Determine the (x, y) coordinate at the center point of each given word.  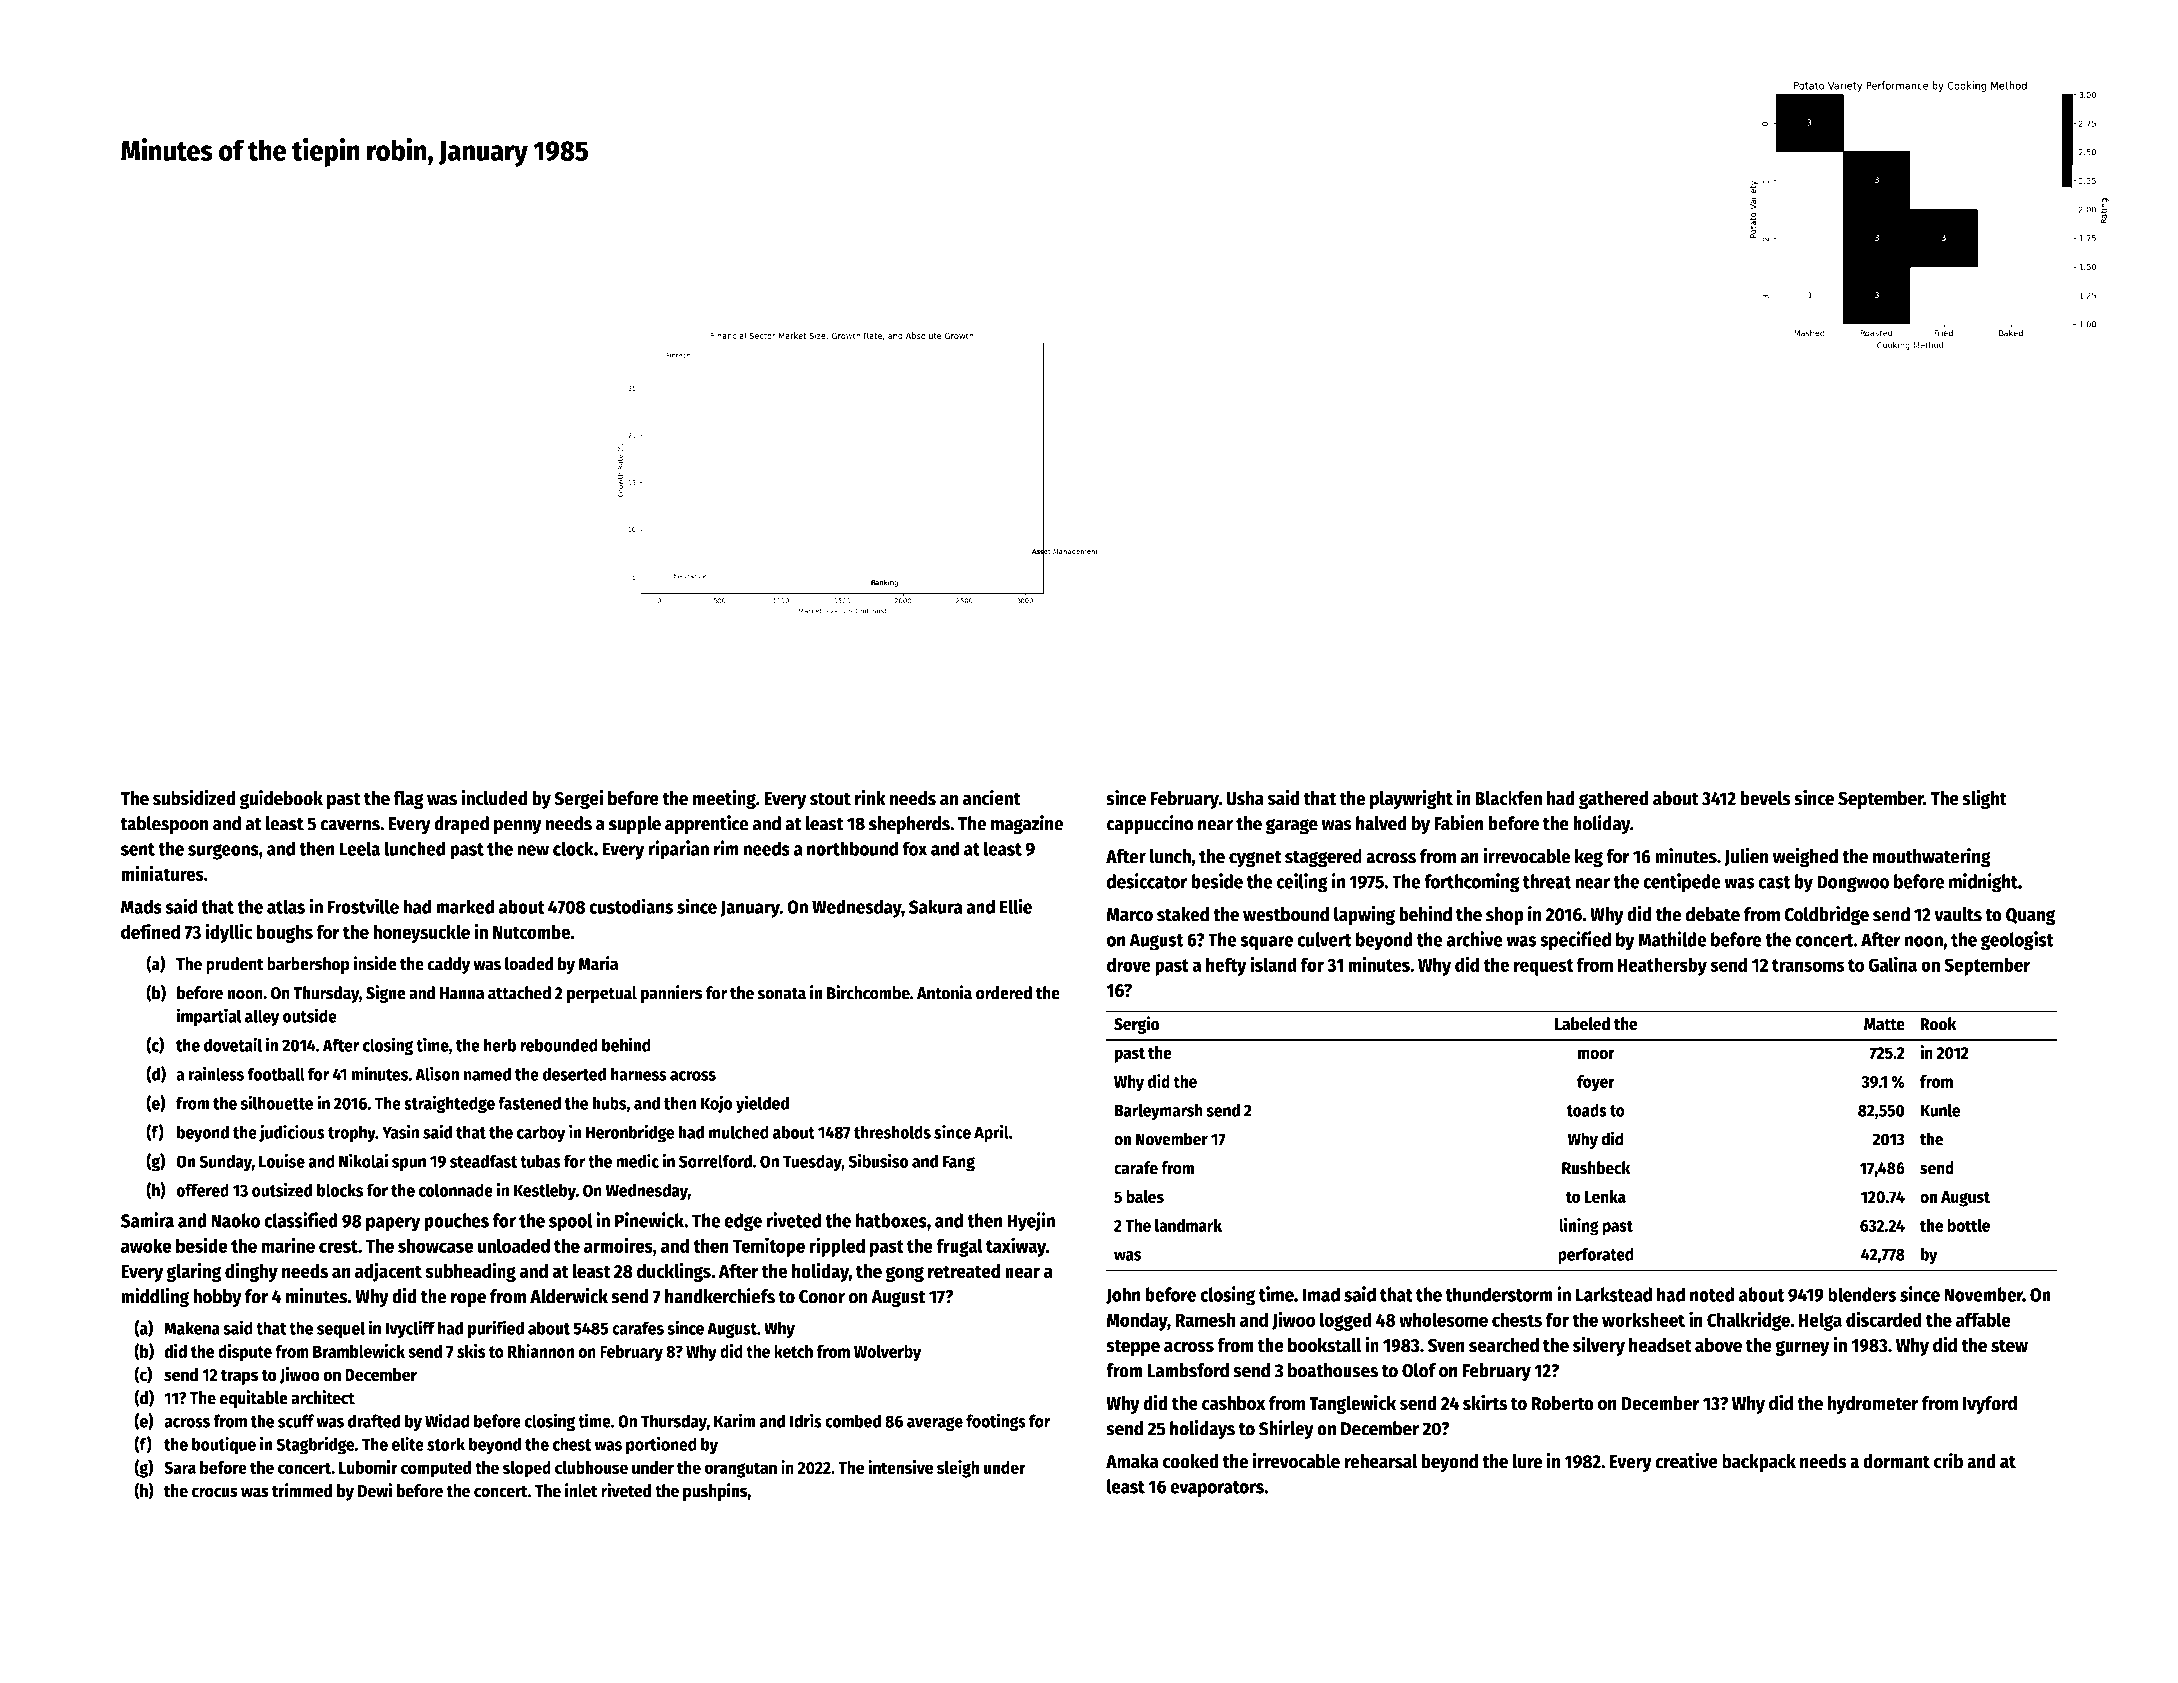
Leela (359, 848)
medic (637, 1160)
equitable (253, 1399)
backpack (1759, 1463)
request (1543, 967)
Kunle (1940, 1110)
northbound (852, 848)
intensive (900, 1467)
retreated (964, 1271)
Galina (1892, 964)
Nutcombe (532, 932)
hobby (217, 1298)
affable (1983, 1319)
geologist (2017, 941)
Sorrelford (715, 1161)
